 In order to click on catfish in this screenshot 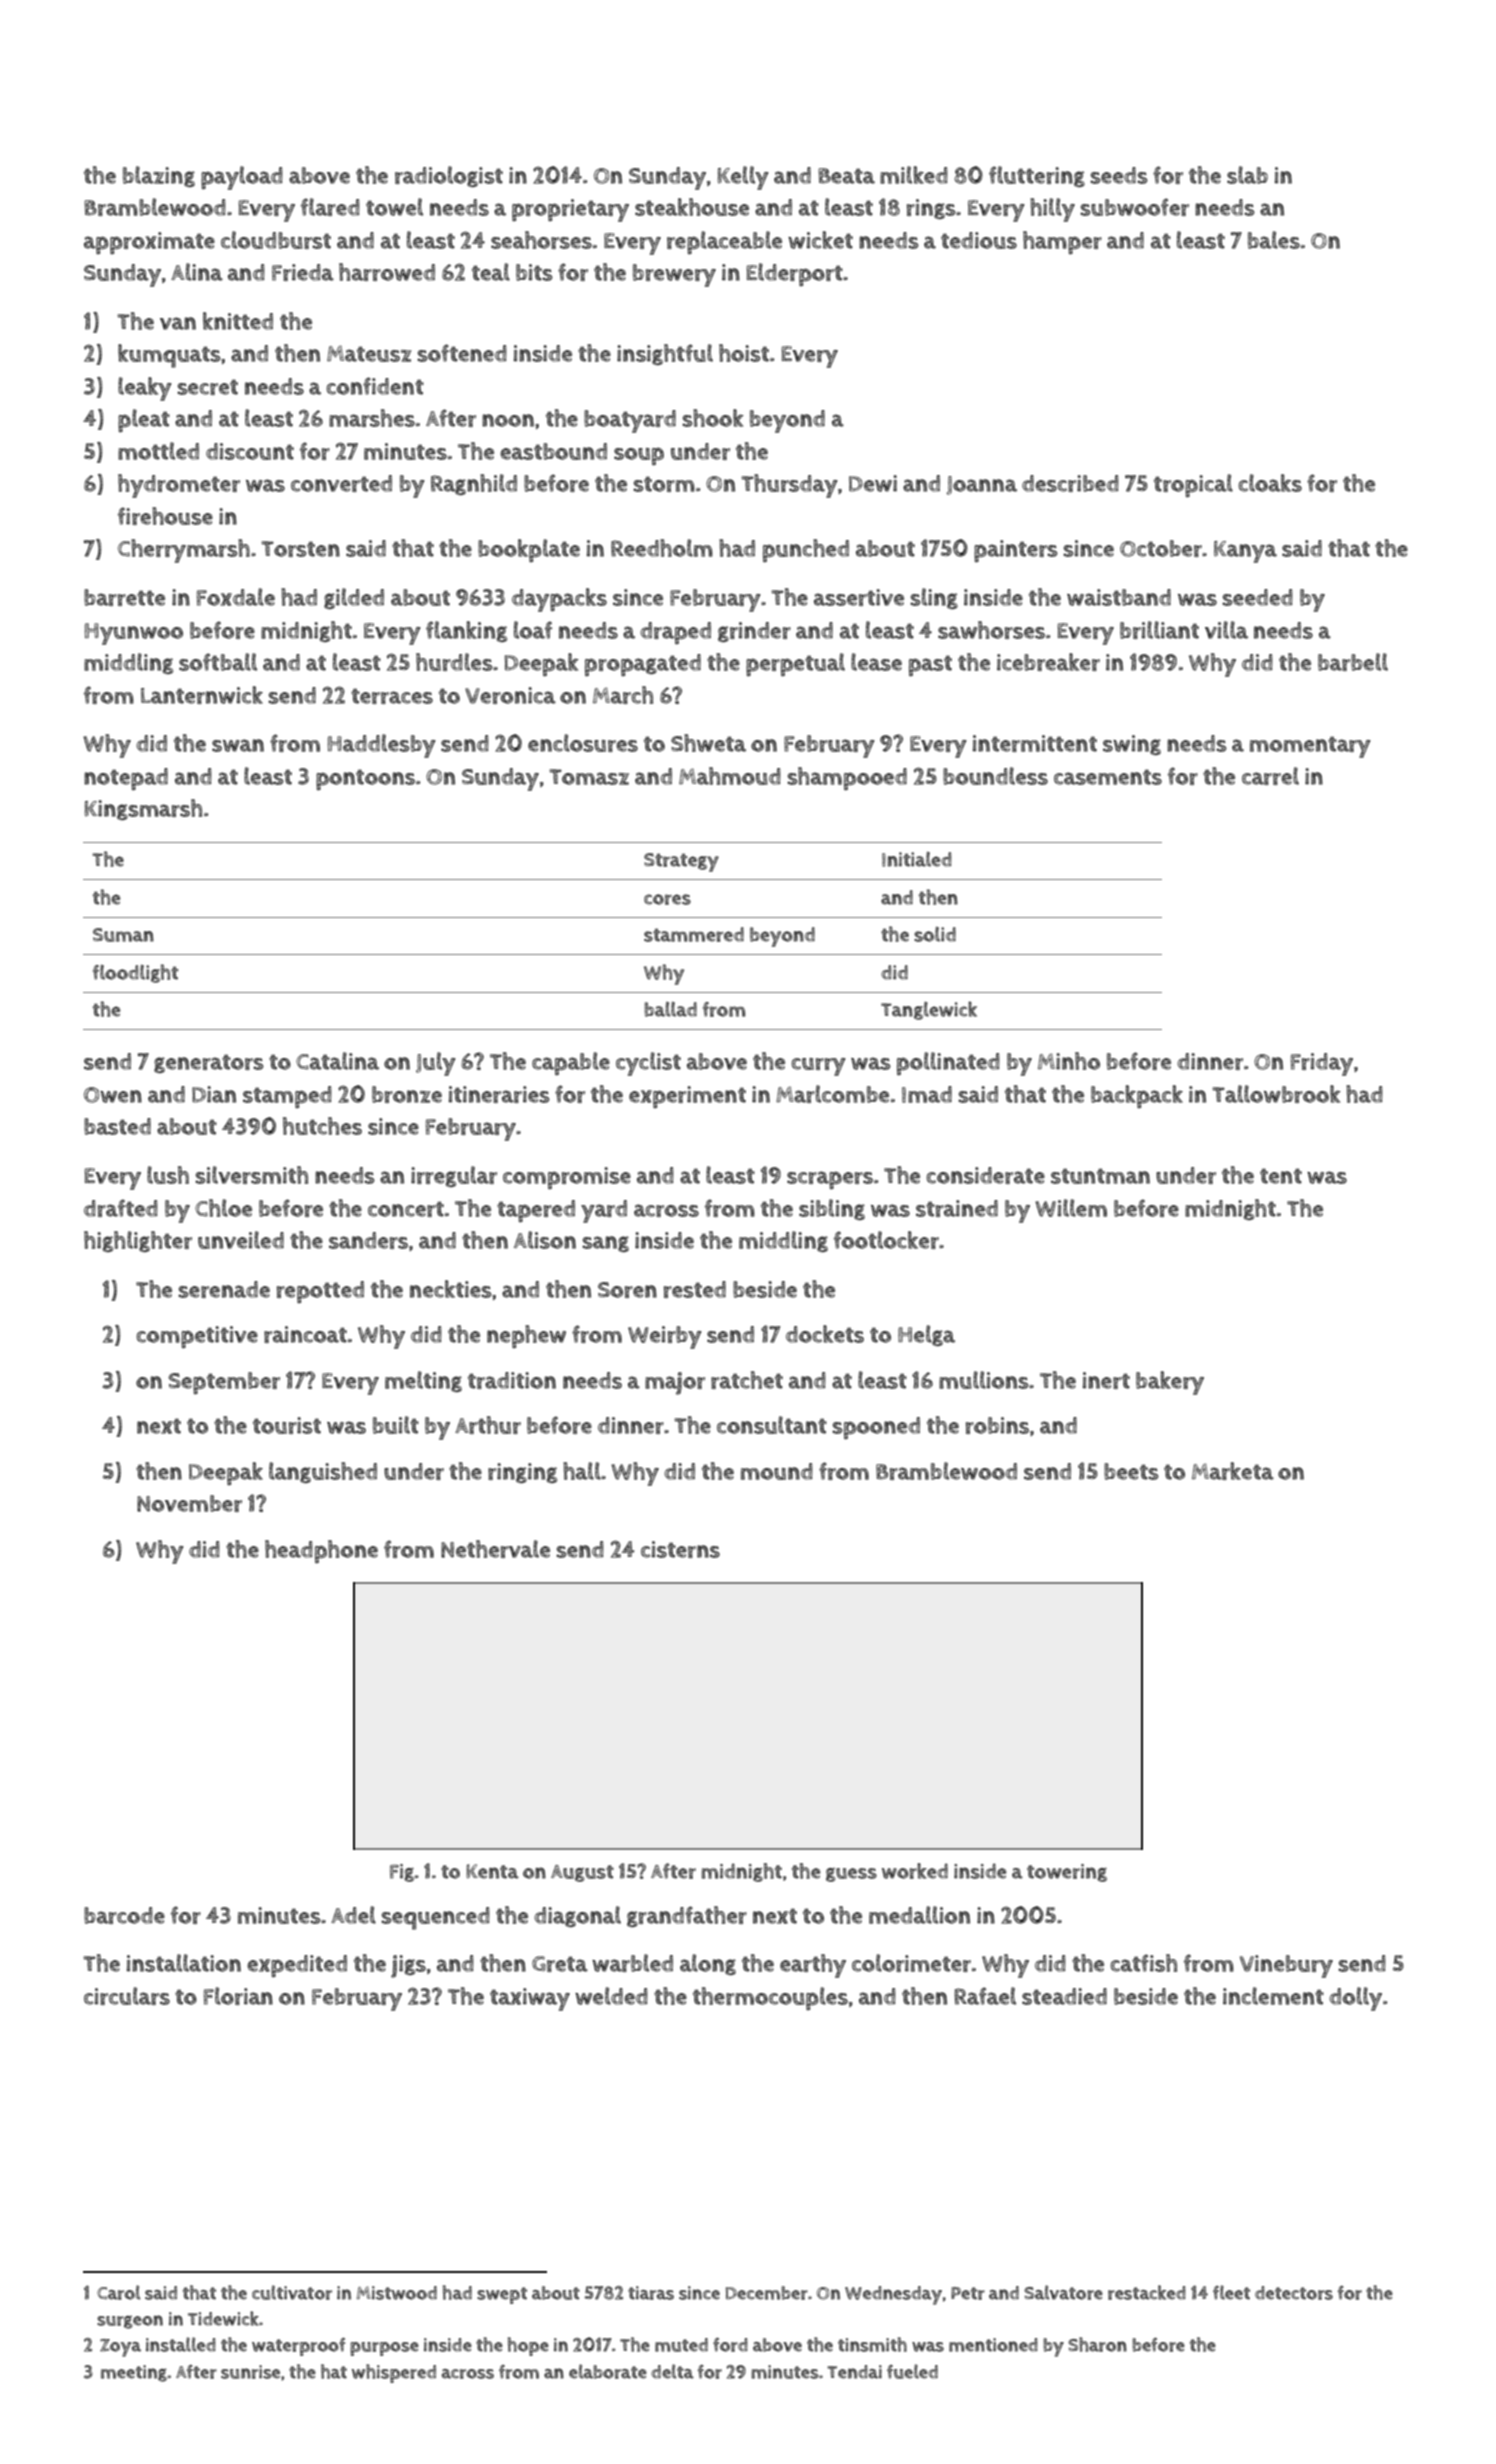, I will do `click(1143, 1963)`.
